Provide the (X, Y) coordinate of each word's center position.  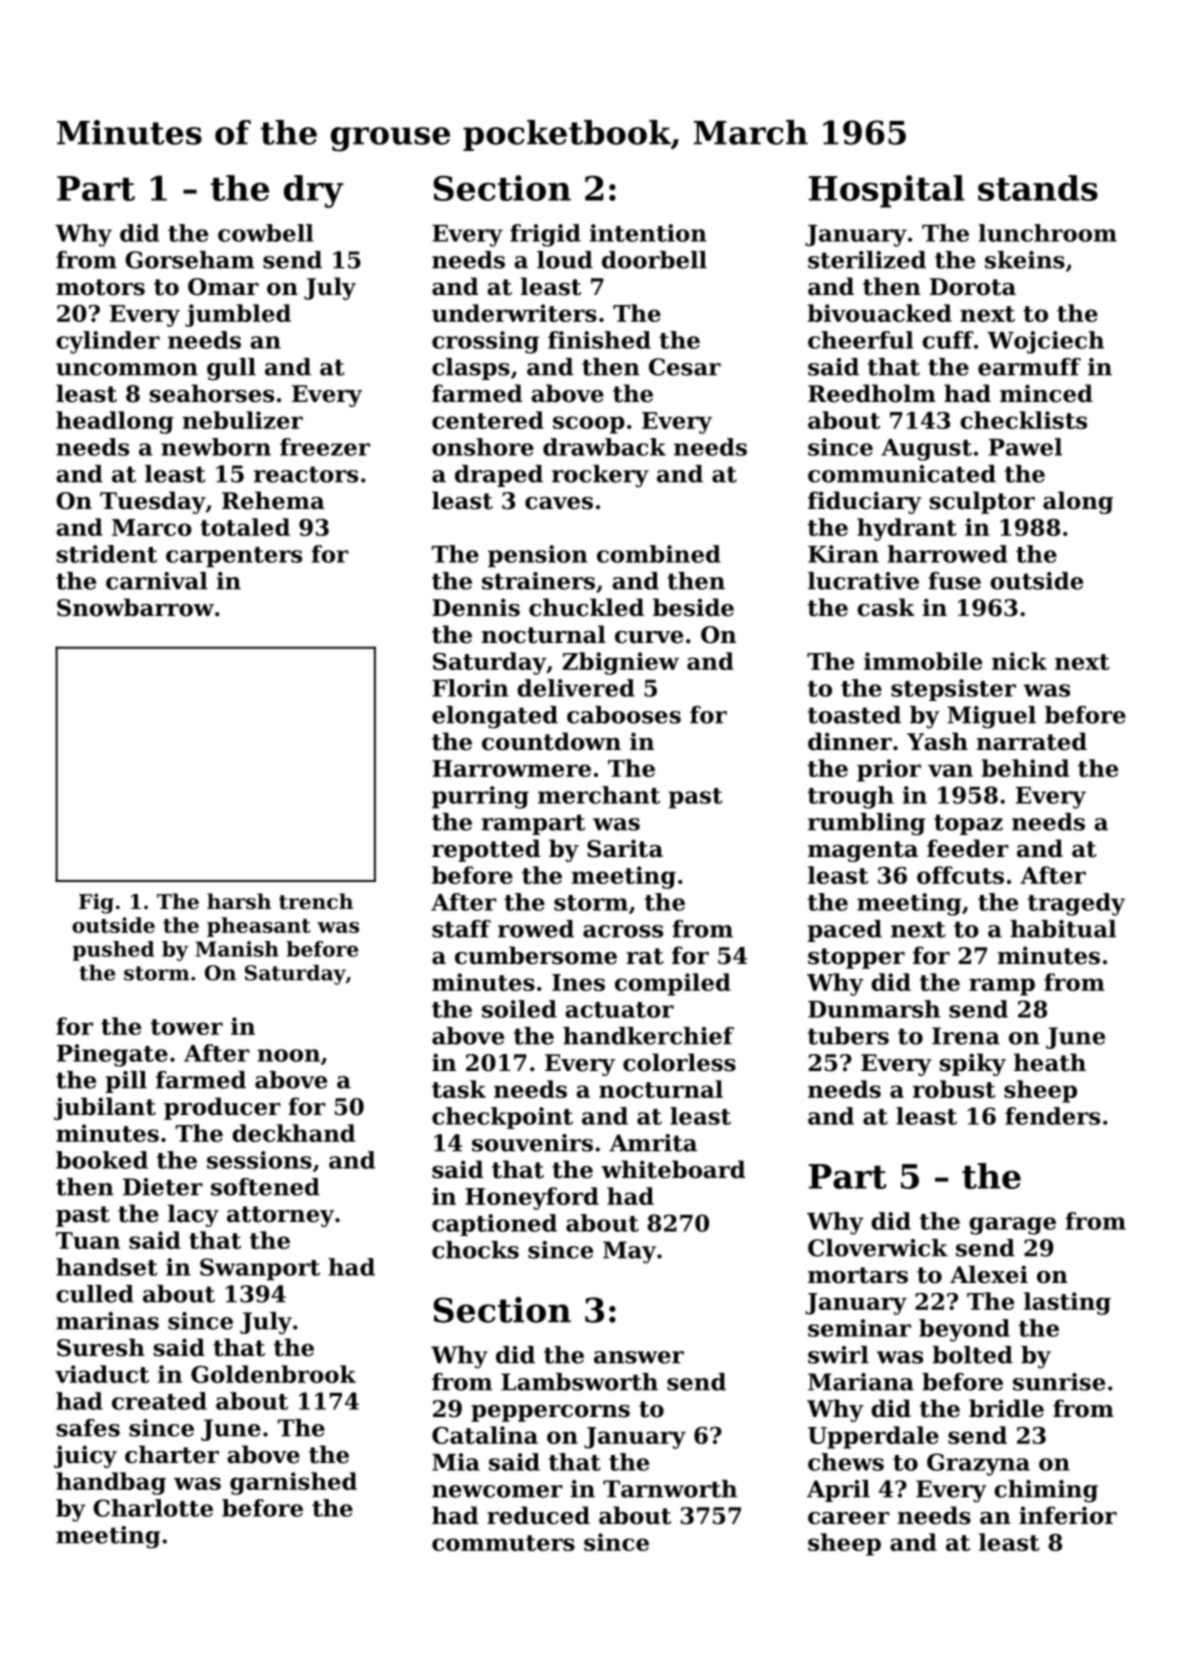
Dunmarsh (874, 1009)
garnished (293, 1483)
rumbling (866, 824)
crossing (485, 342)
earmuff (1029, 367)
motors (100, 287)
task (459, 1089)
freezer (325, 447)
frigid (545, 235)
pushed (113, 951)
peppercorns (550, 1413)
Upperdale (873, 1437)
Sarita (625, 848)
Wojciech (1045, 342)
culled (95, 1294)
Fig (96, 903)
